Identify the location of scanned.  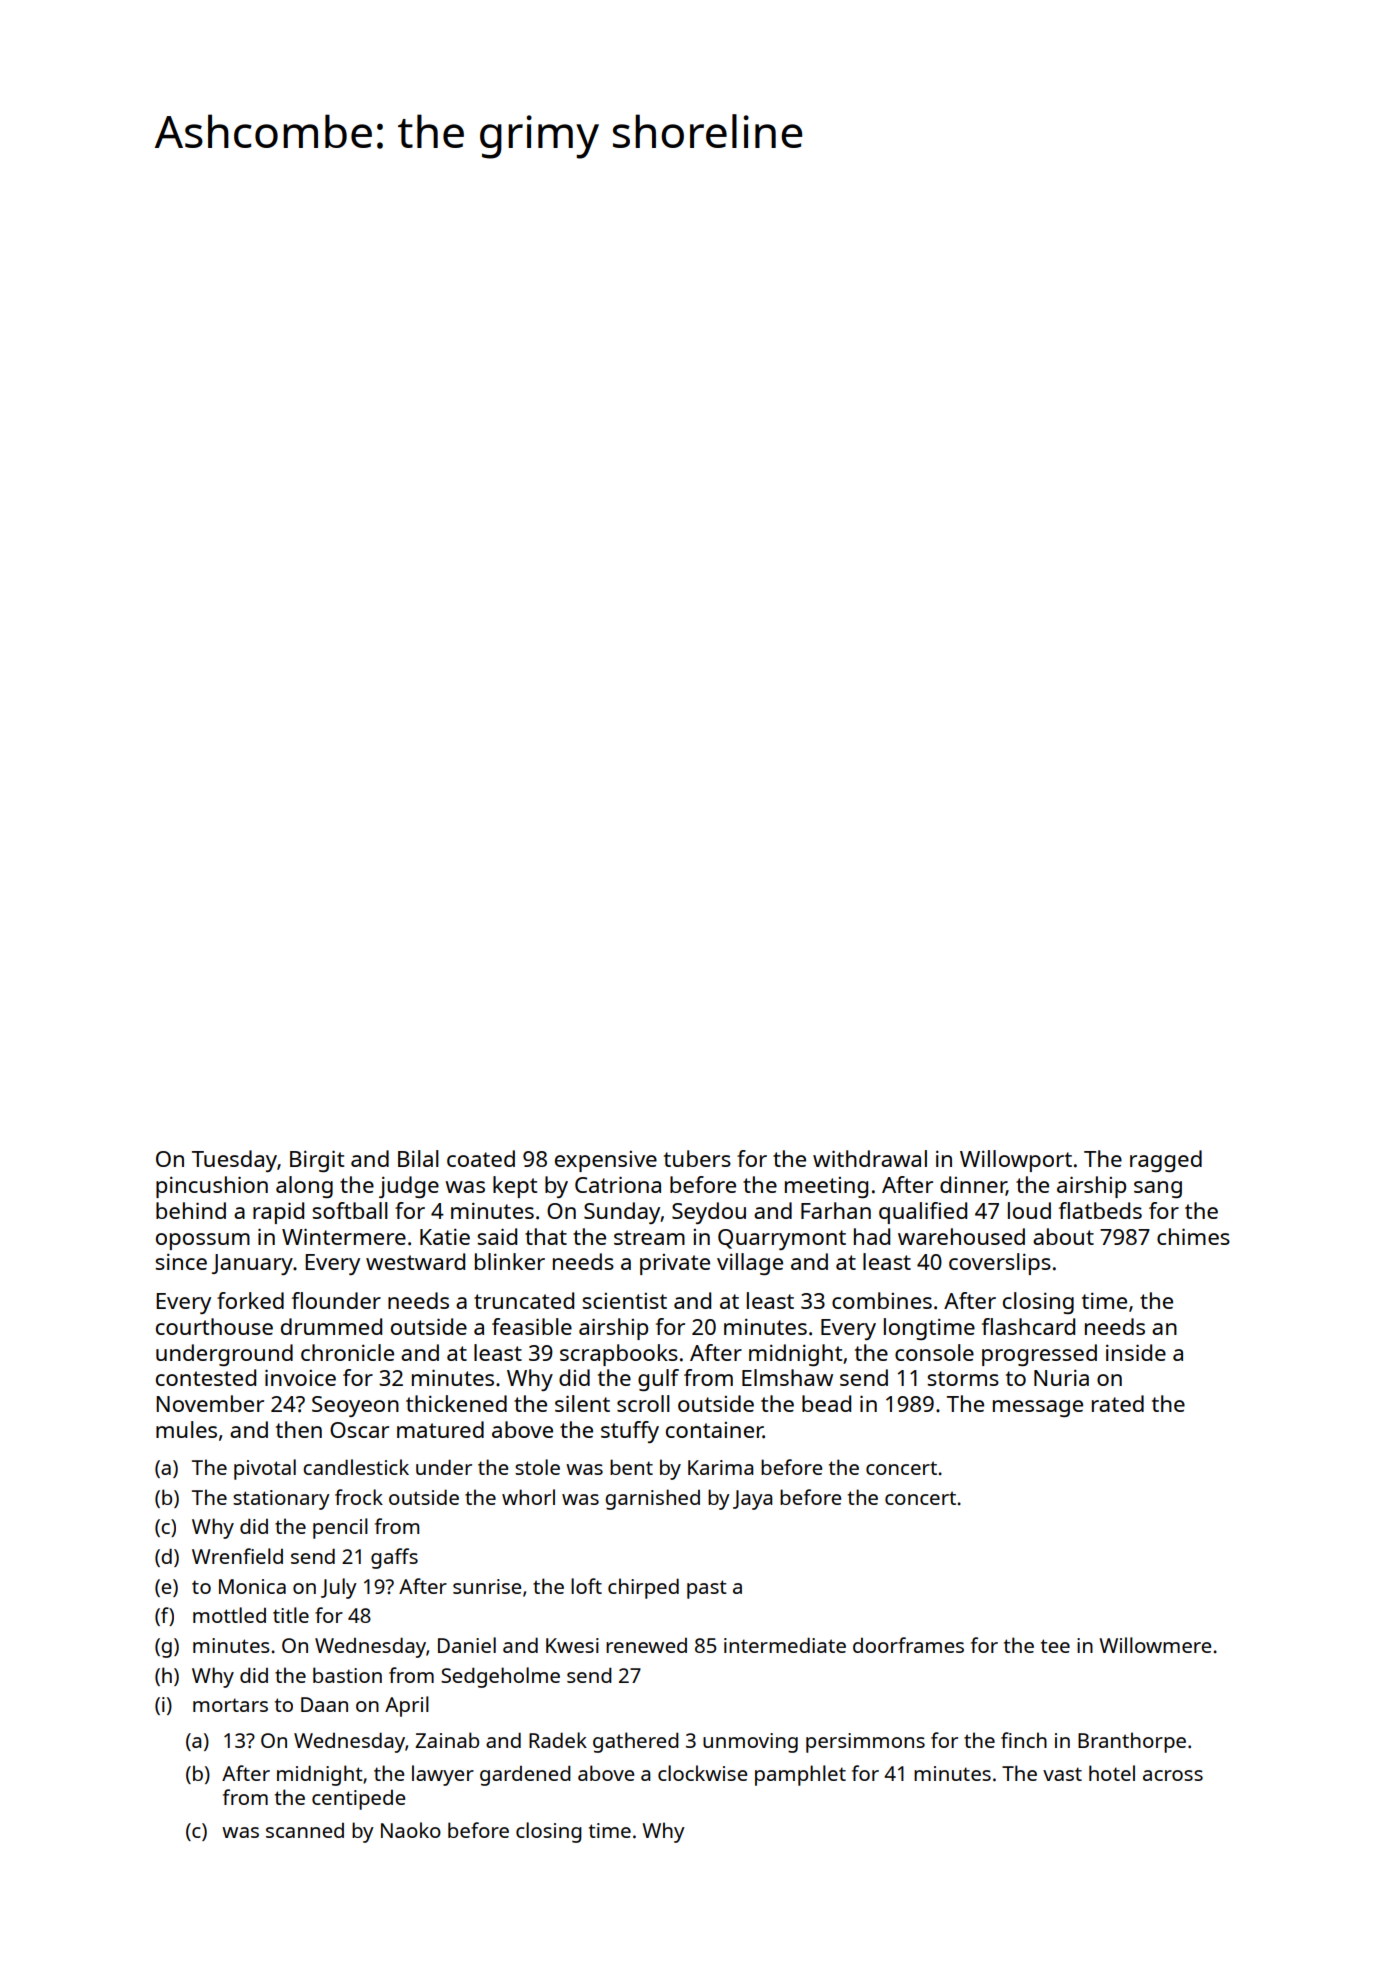
(305, 1830).
